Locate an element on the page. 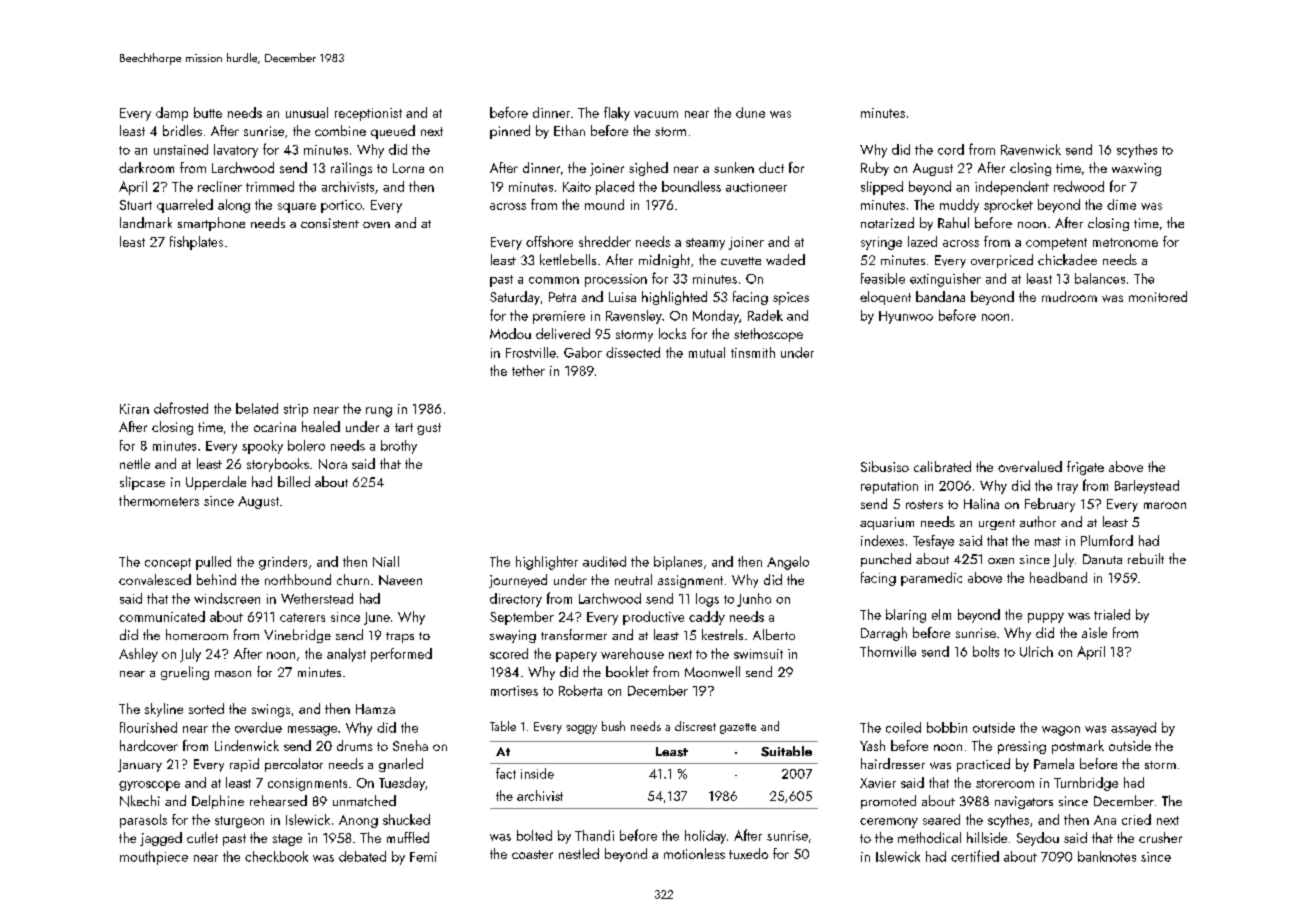 The width and height of the page is (1308, 924). author is located at coordinates (1038, 521).
